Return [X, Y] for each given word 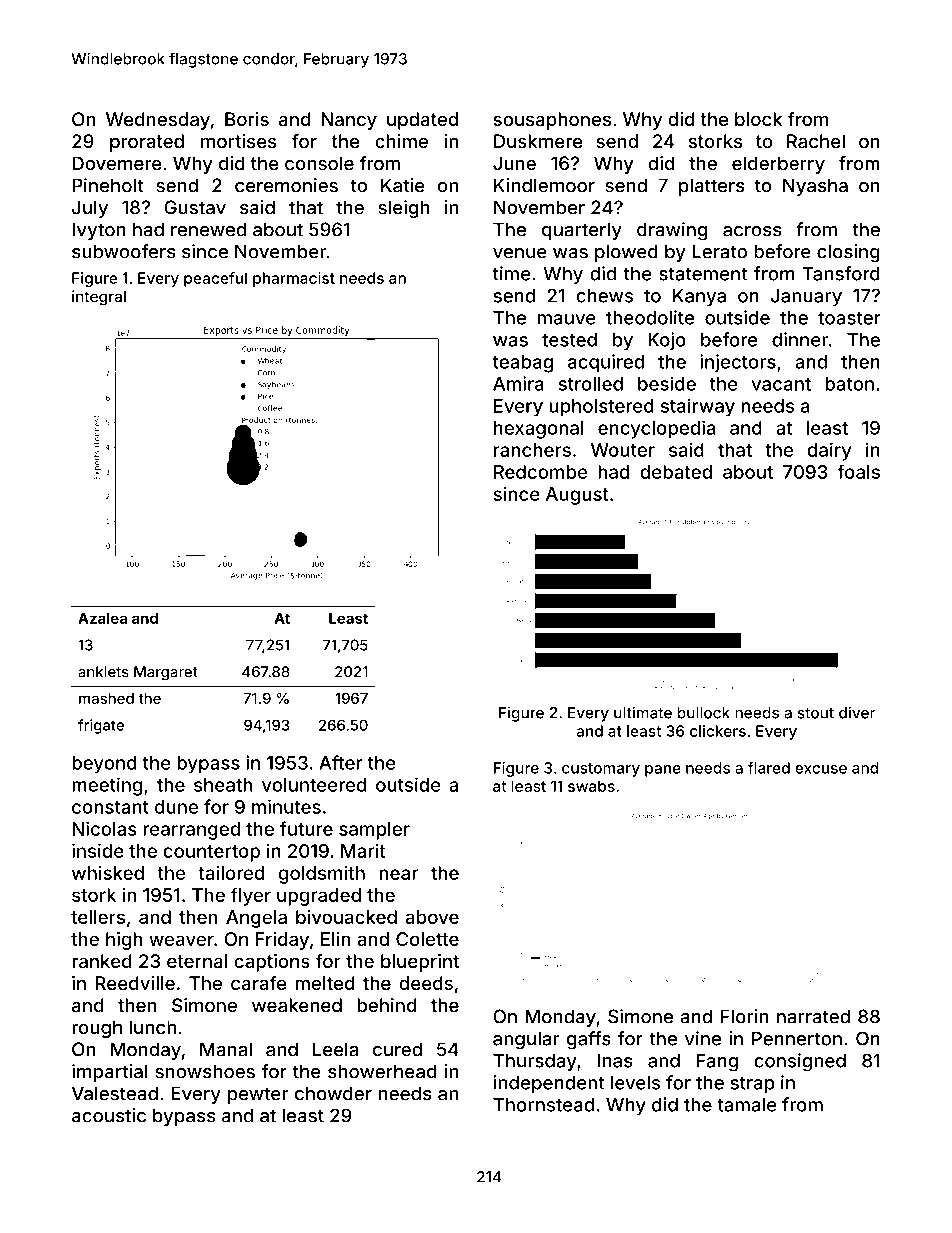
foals [858, 471]
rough [97, 1029]
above [432, 917]
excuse [821, 769]
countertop [211, 853]
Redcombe [540, 472]
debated [676, 472]
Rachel [816, 141]
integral [99, 298]
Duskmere [538, 141]
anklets [103, 672]
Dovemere [117, 163]
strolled [590, 384]
